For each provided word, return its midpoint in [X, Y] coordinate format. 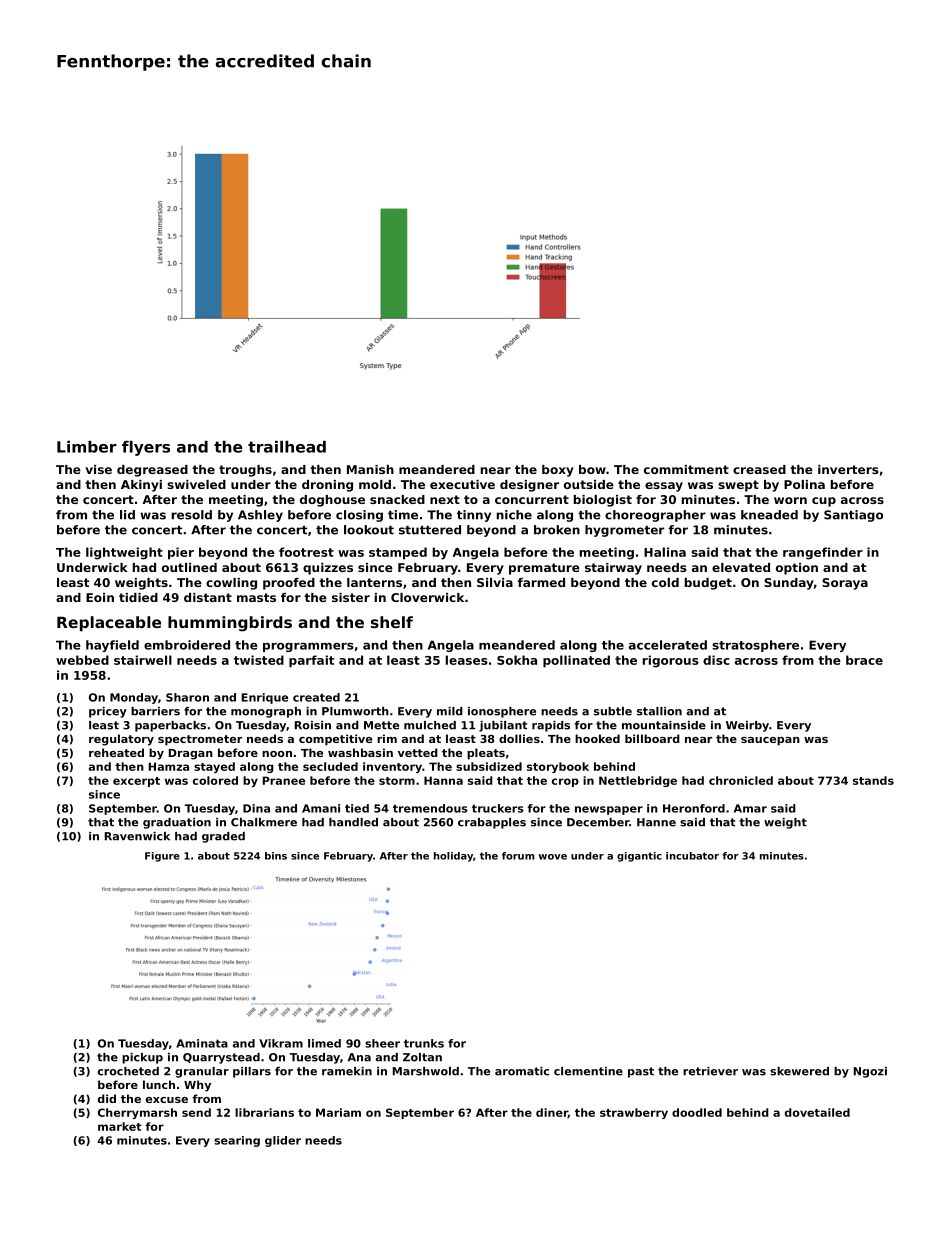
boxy [558, 471]
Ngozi [870, 1072]
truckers [498, 808]
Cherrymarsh [137, 1113]
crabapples [492, 823]
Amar [750, 808]
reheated [116, 752]
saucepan [770, 741]
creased [759, 469]
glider [283, 1141]
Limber [87, 447]
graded [223, 837]
